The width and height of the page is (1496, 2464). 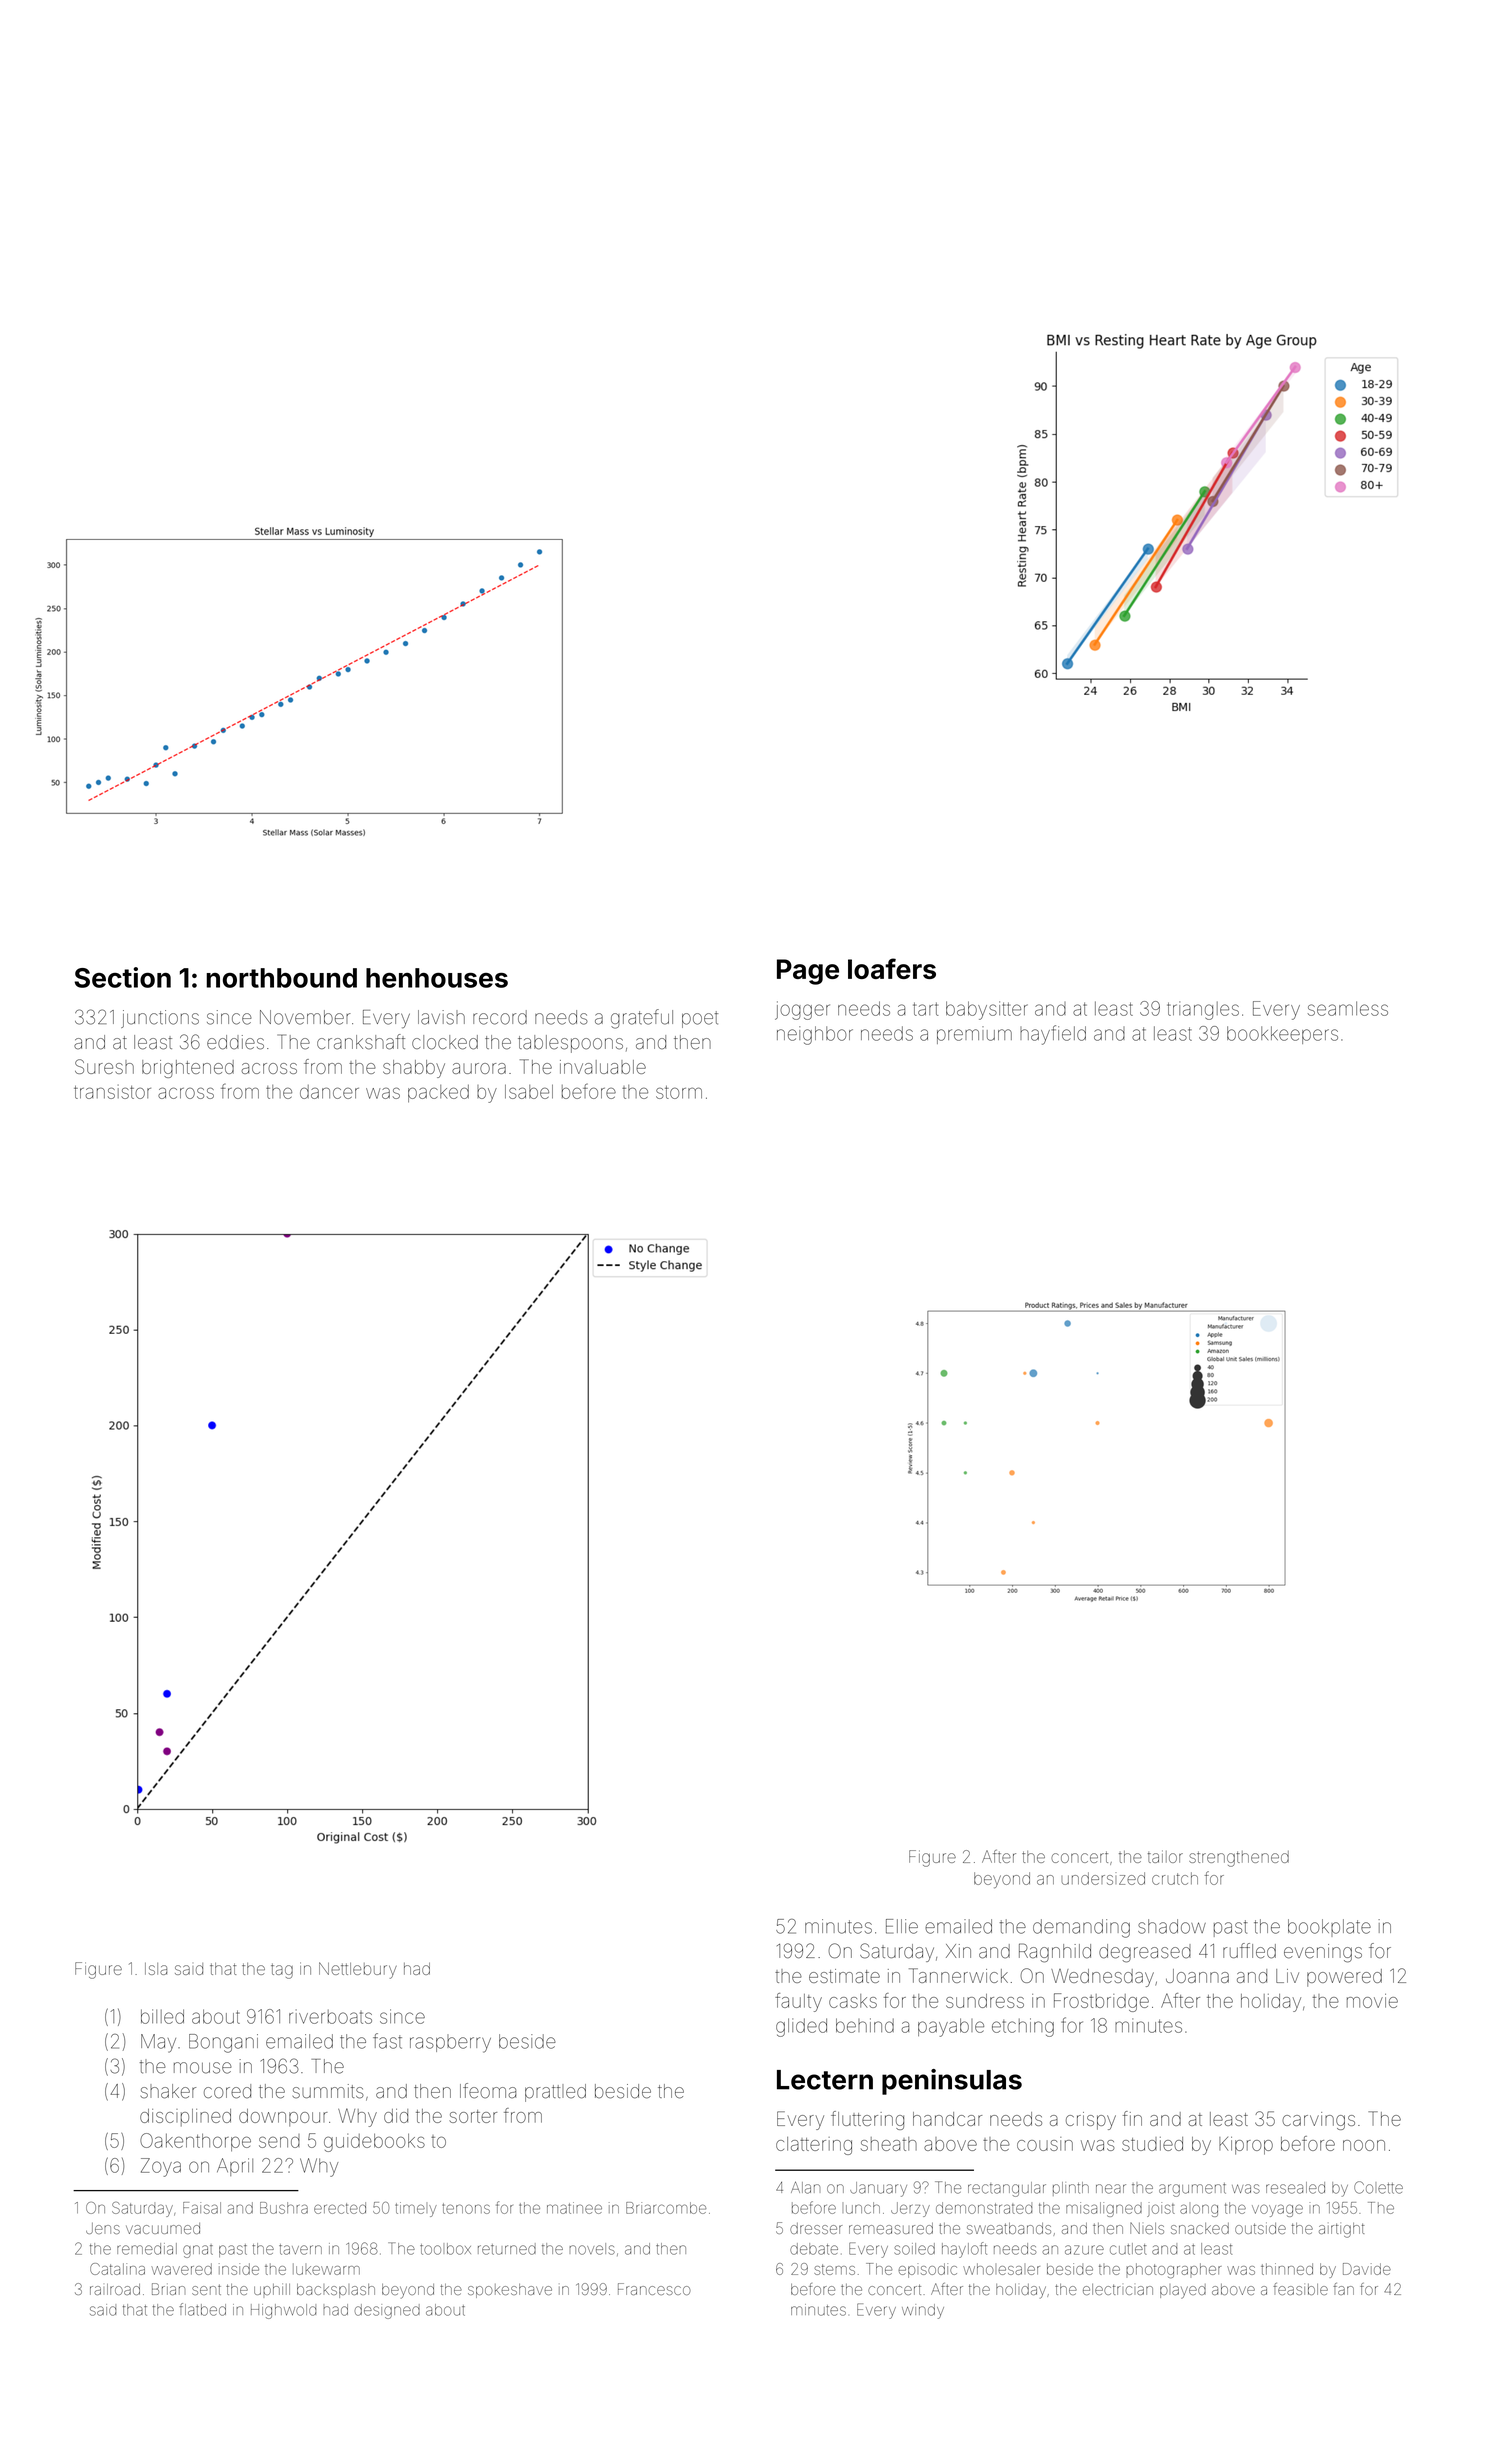 I want to click on faulty, so click(x=798, y=2002).
